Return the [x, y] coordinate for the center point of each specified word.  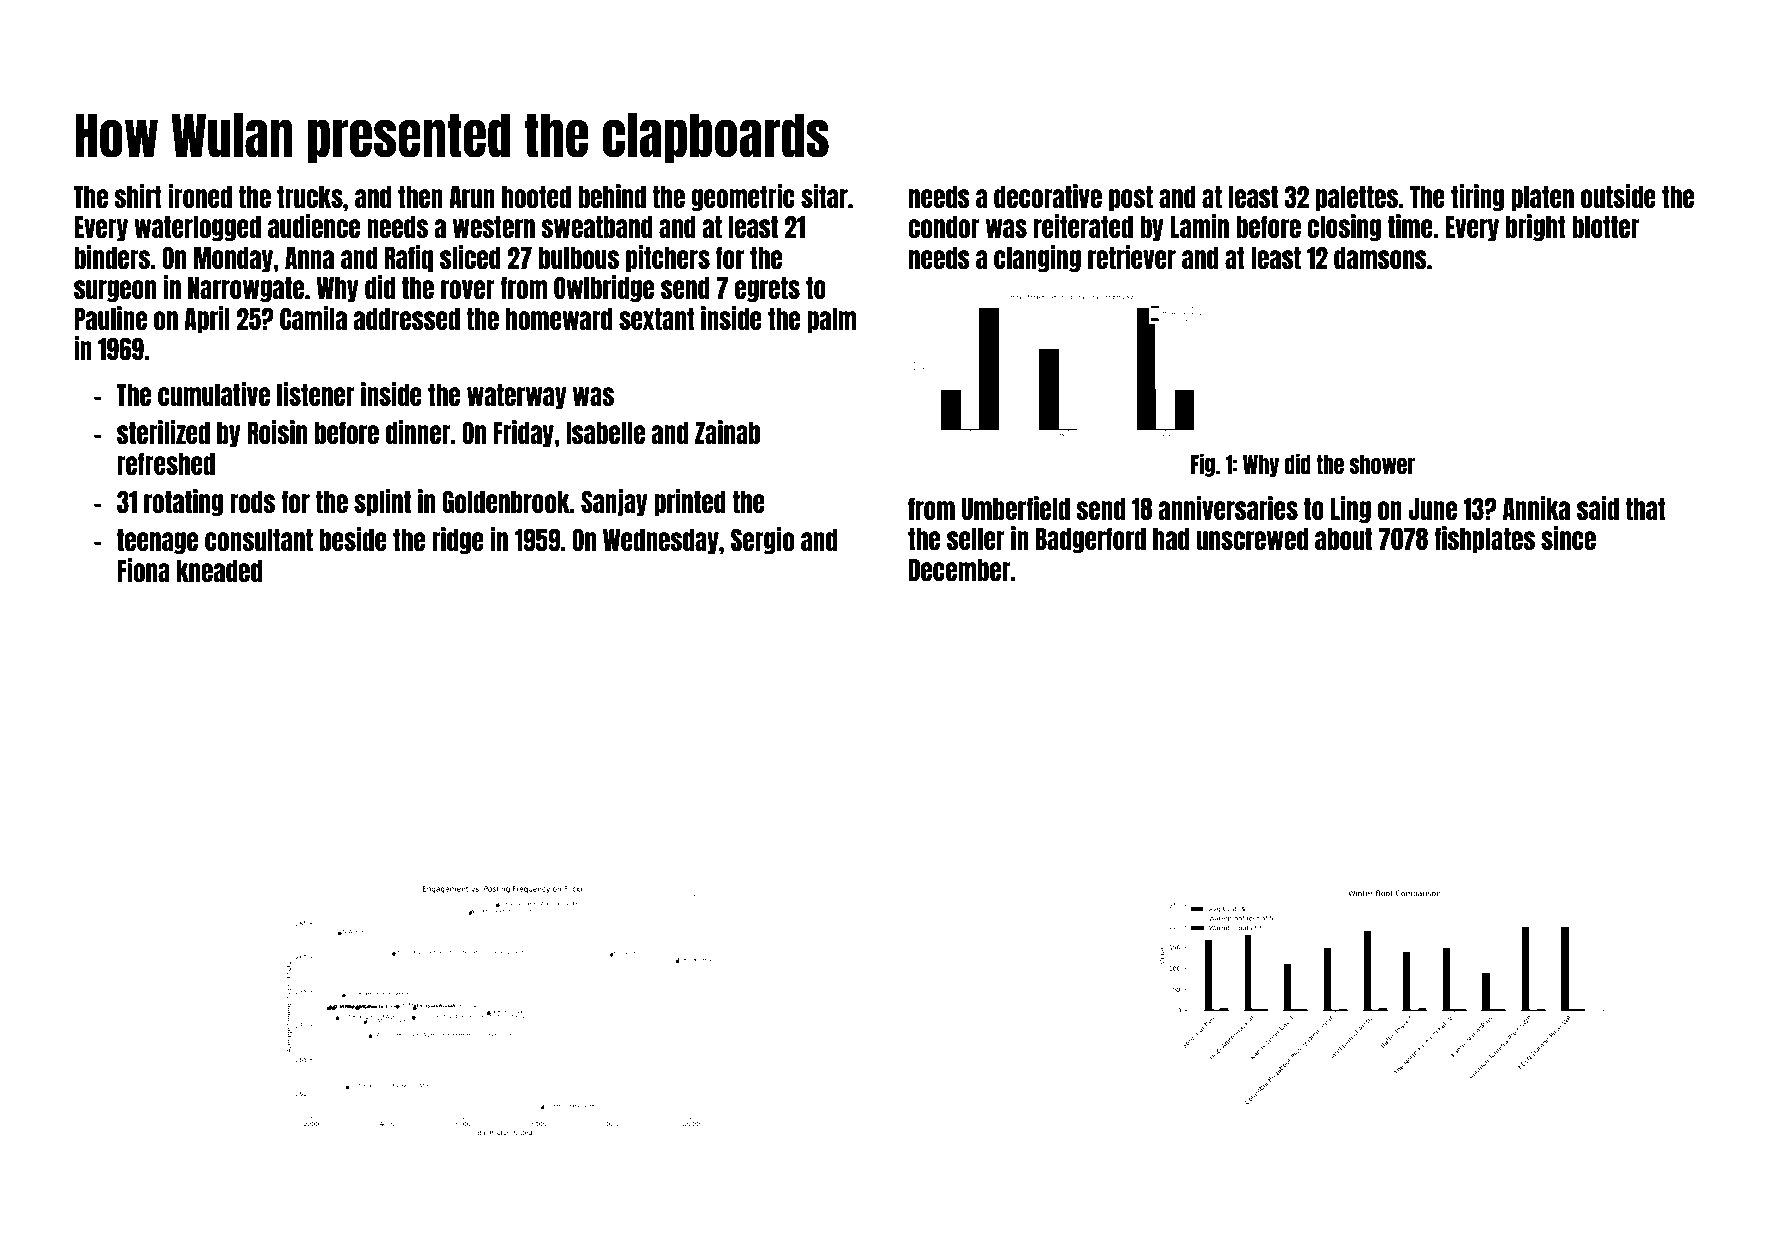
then [420, 197]
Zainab [727, 432]
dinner [418, 432]
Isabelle [605, 433]
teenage [157, 541]
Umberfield [1016, 508]
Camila [313, 318]
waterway [517, 396]
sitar [824, 196]
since [1568, 538]
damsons [1380, 258]
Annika [1536, 508]
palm [831, 320]
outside [1618, 196]
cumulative [214, 394]
